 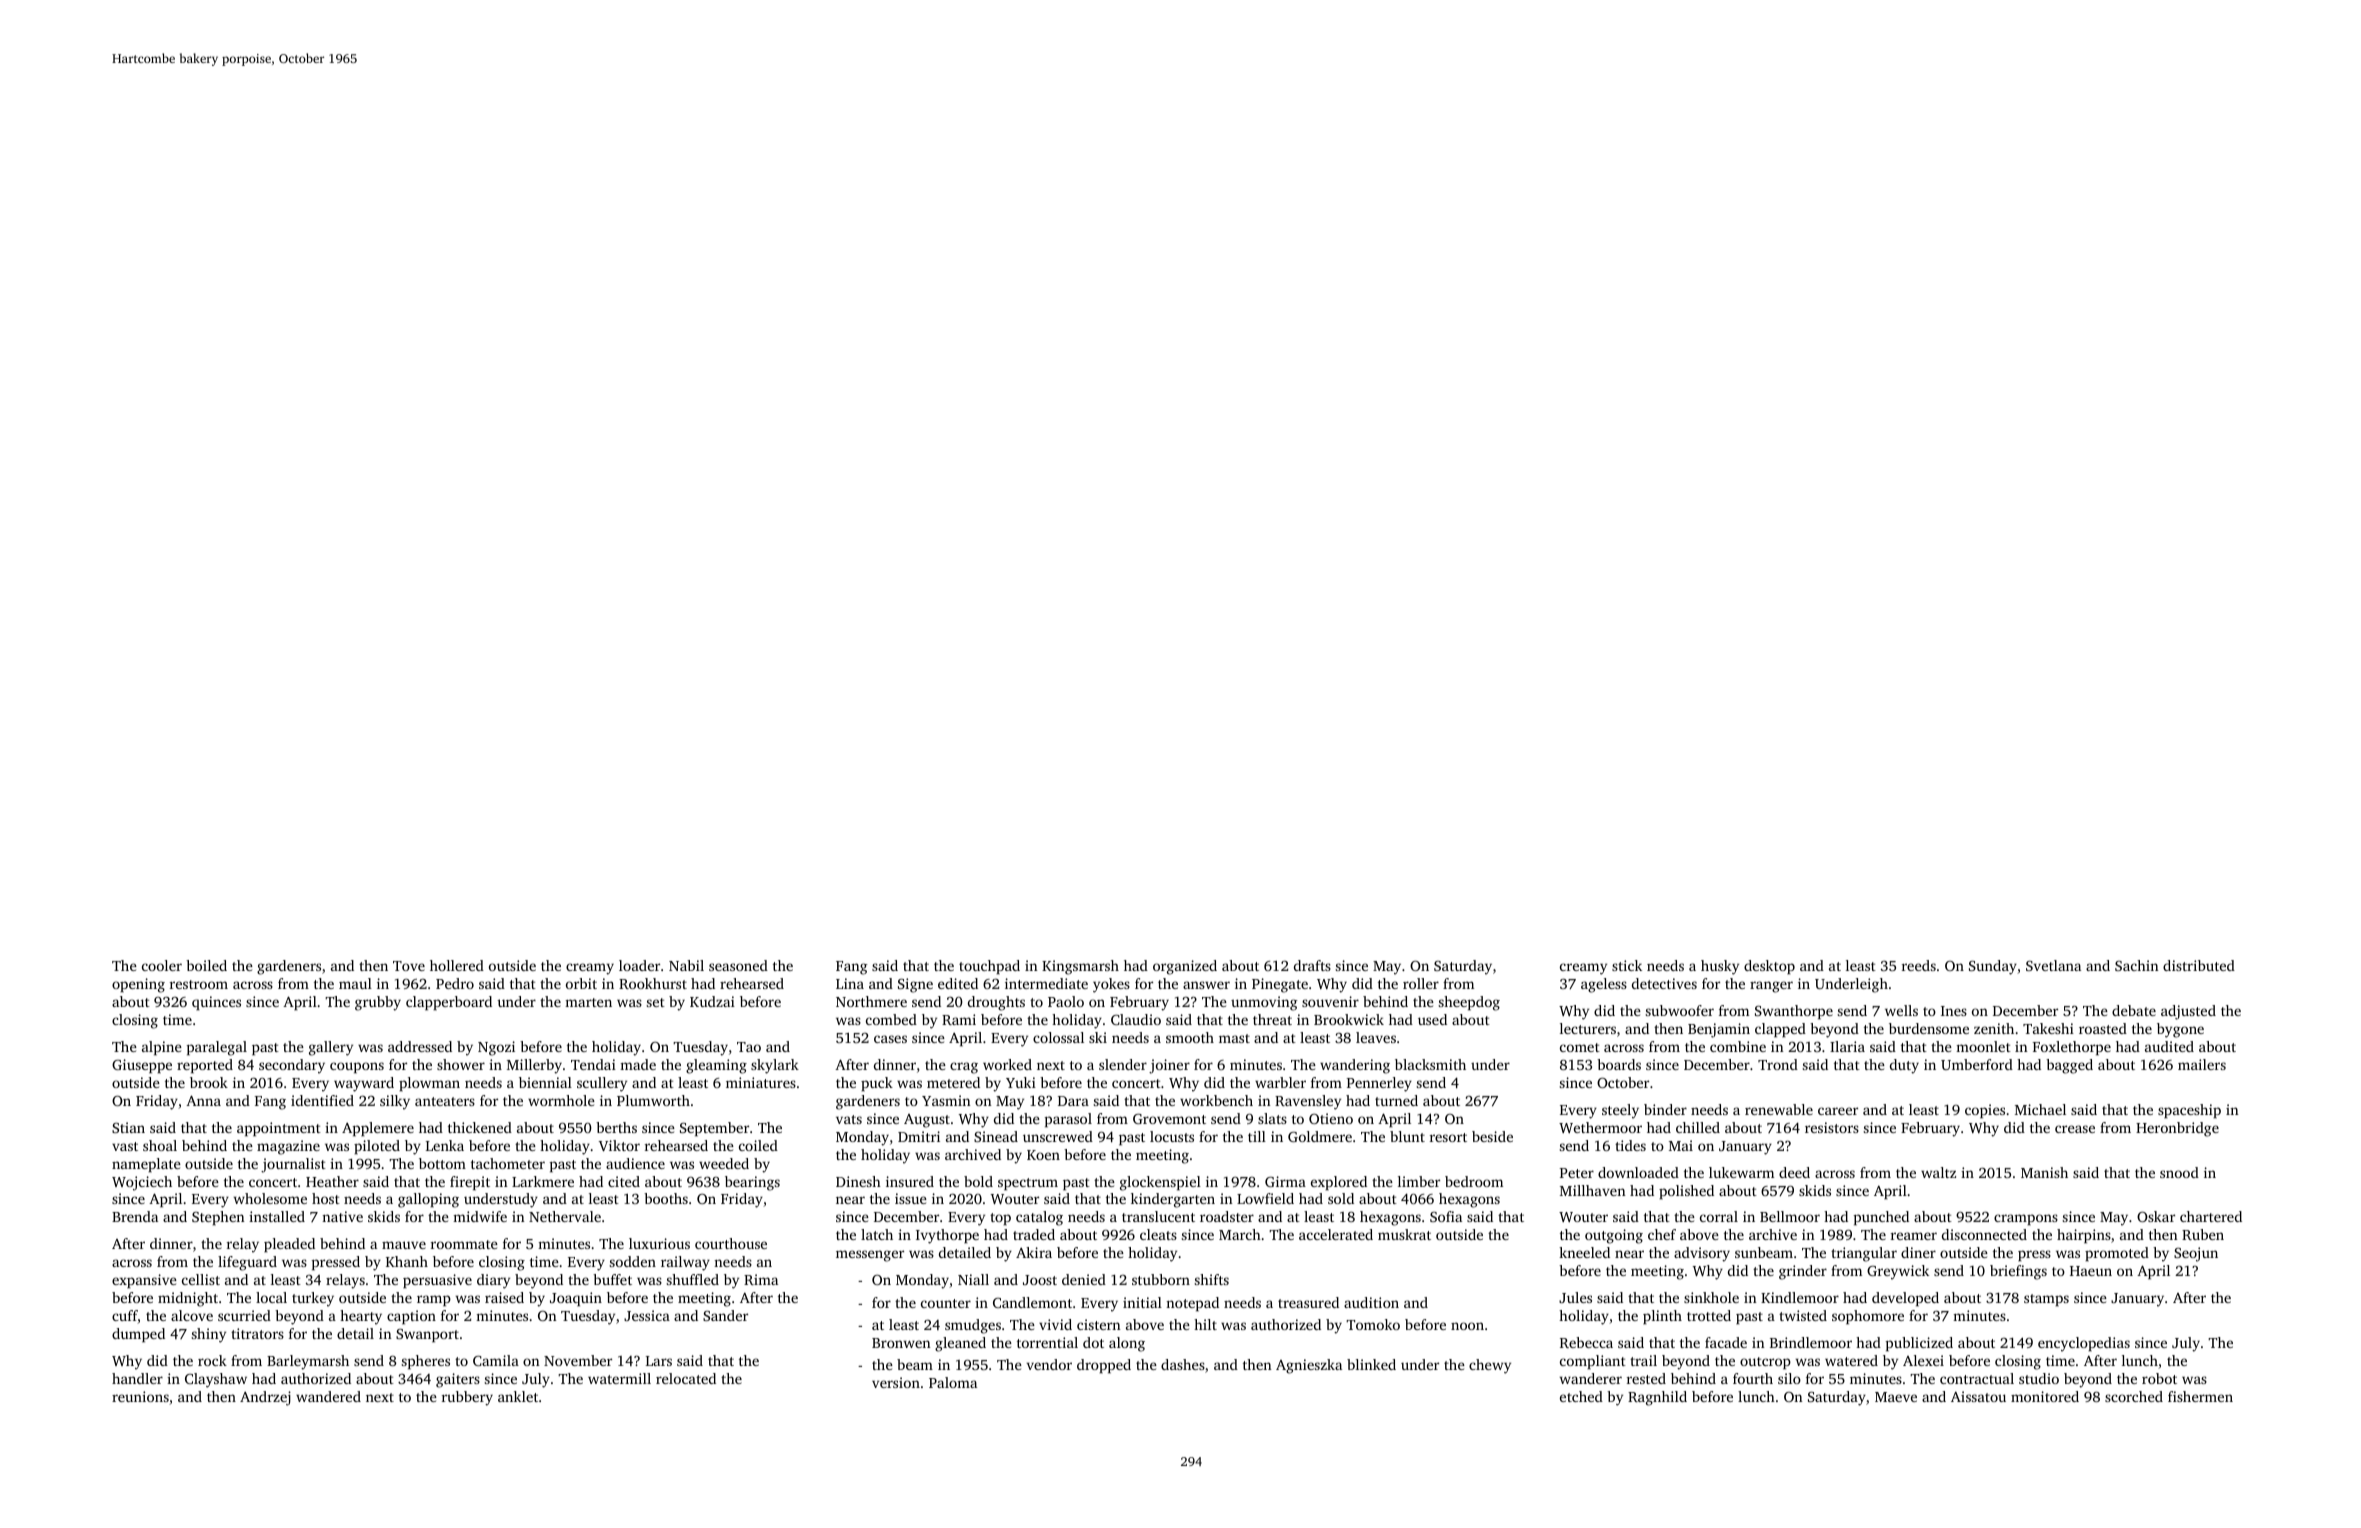 I want to click on Oskar, so click(x=2156, y=1216).
